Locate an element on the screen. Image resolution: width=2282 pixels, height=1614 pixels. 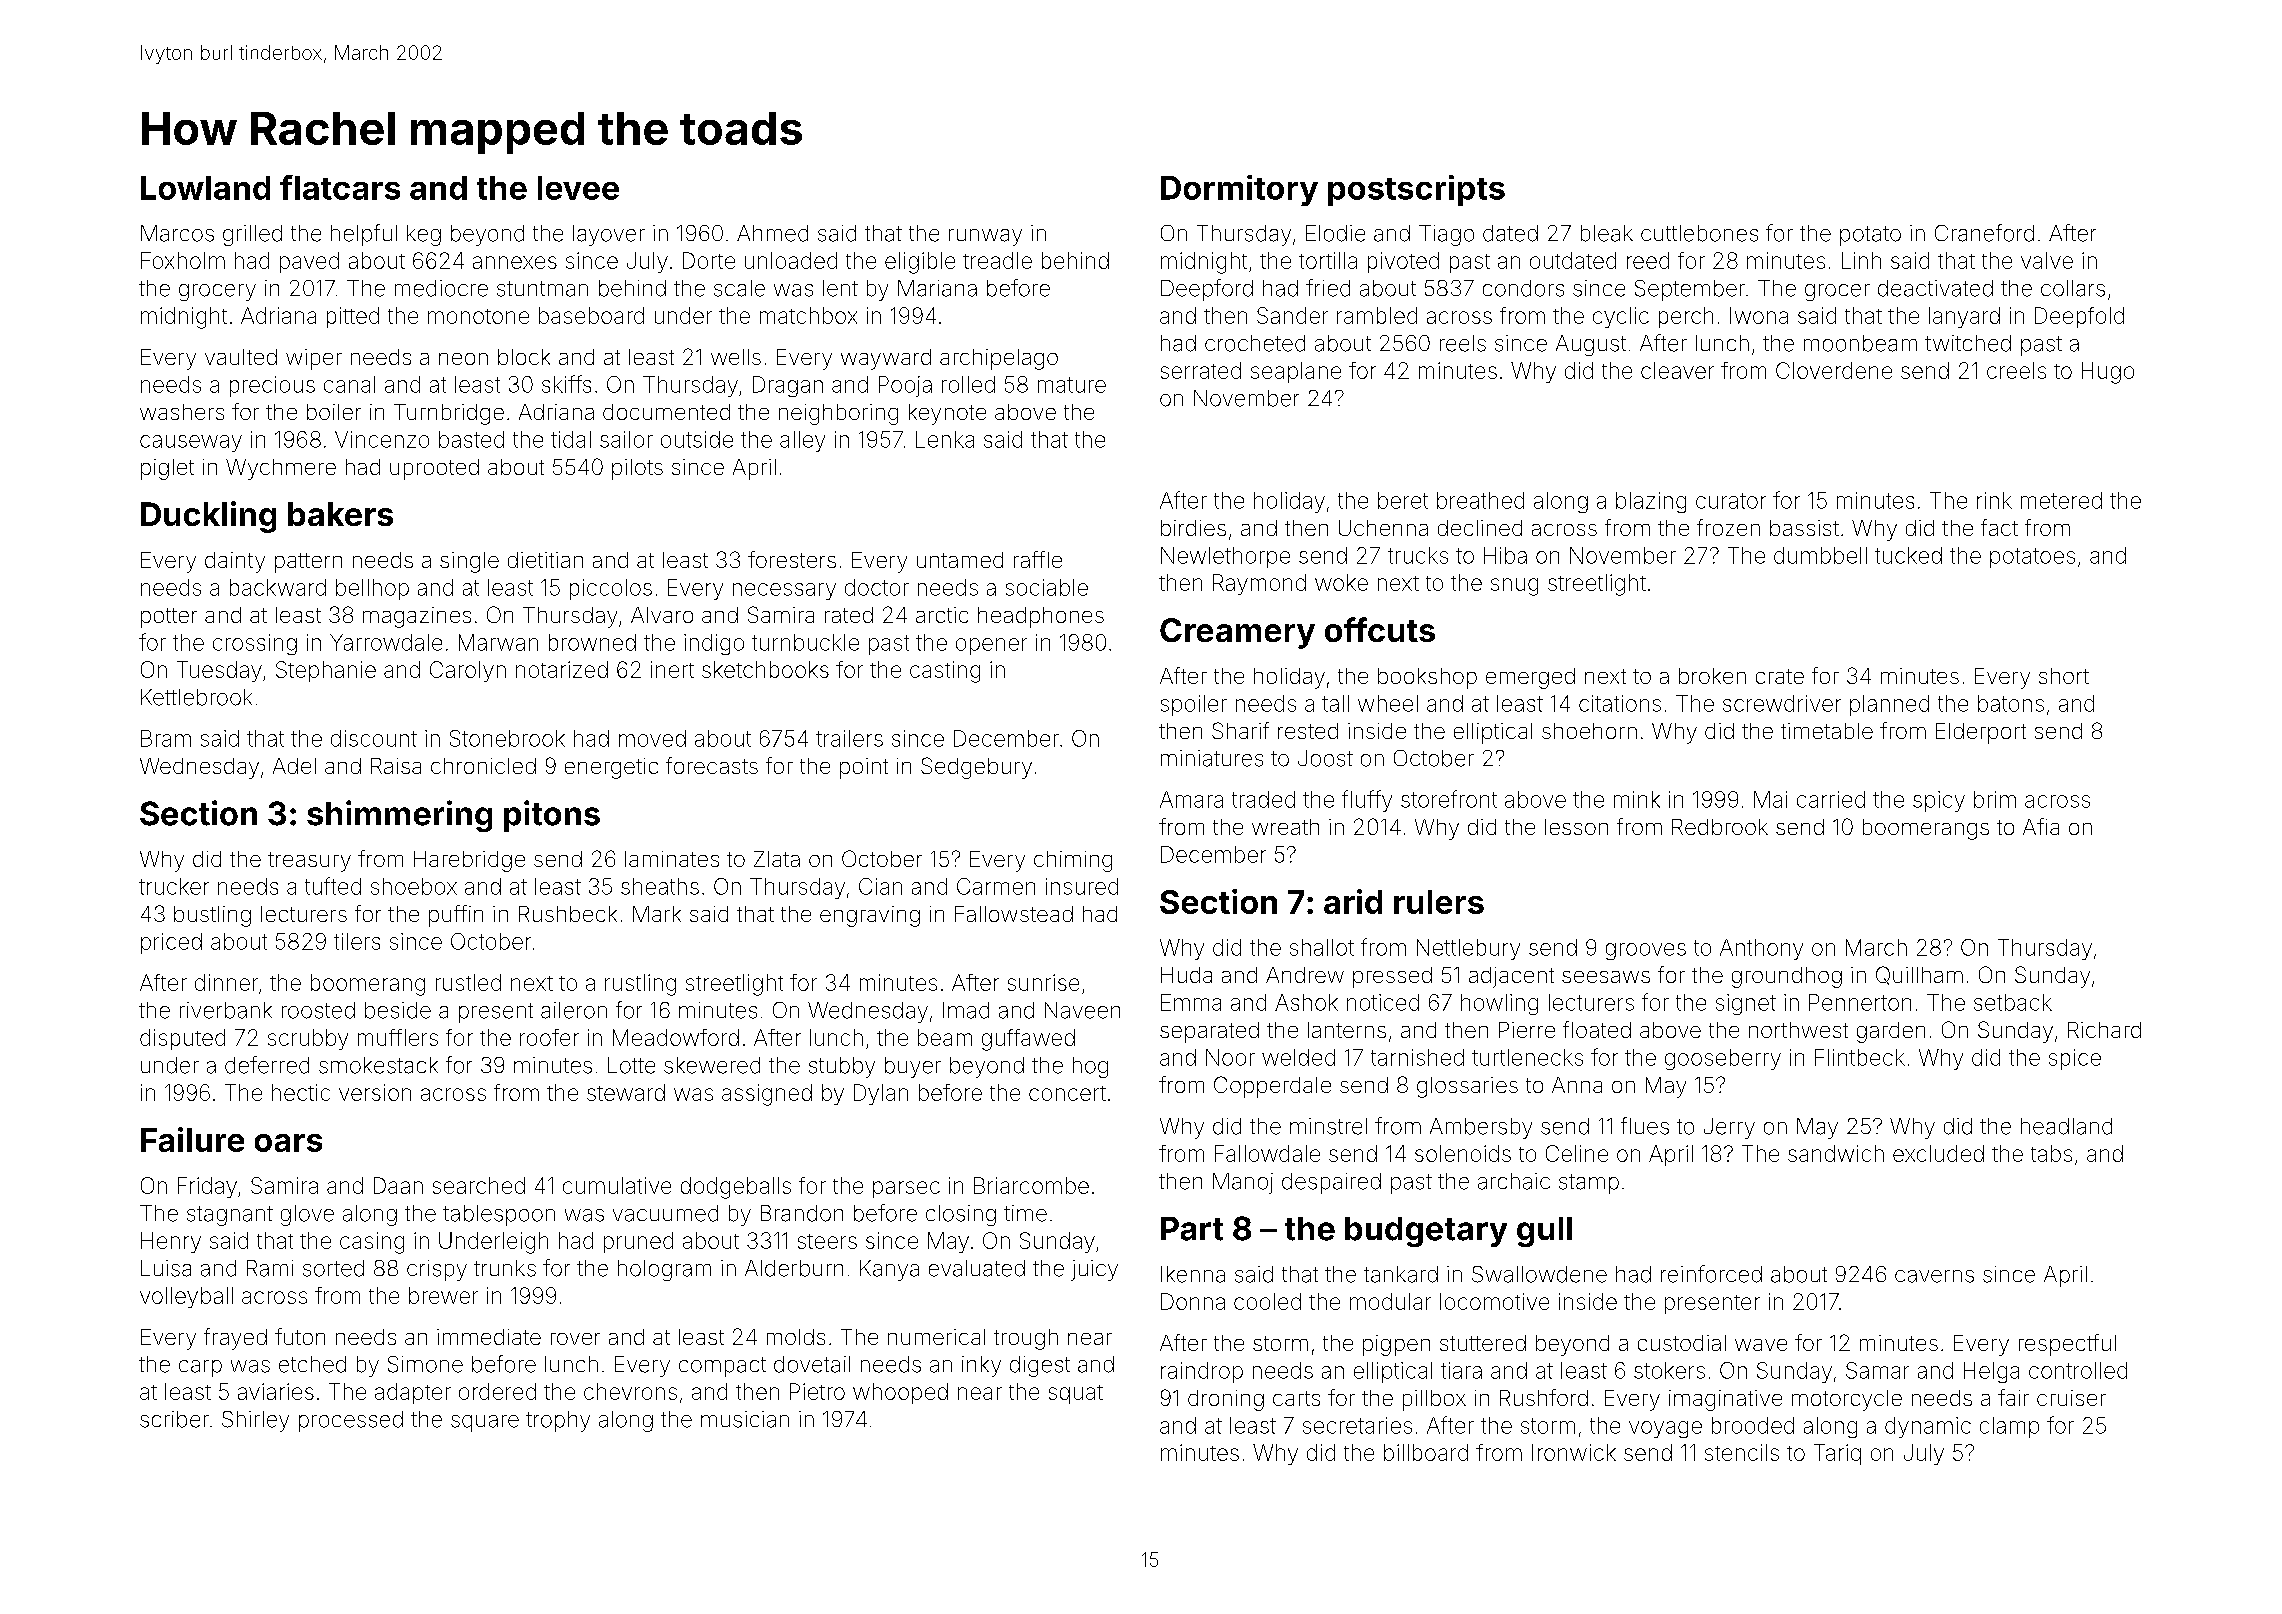
levee is located at coordinates (578, 188).
